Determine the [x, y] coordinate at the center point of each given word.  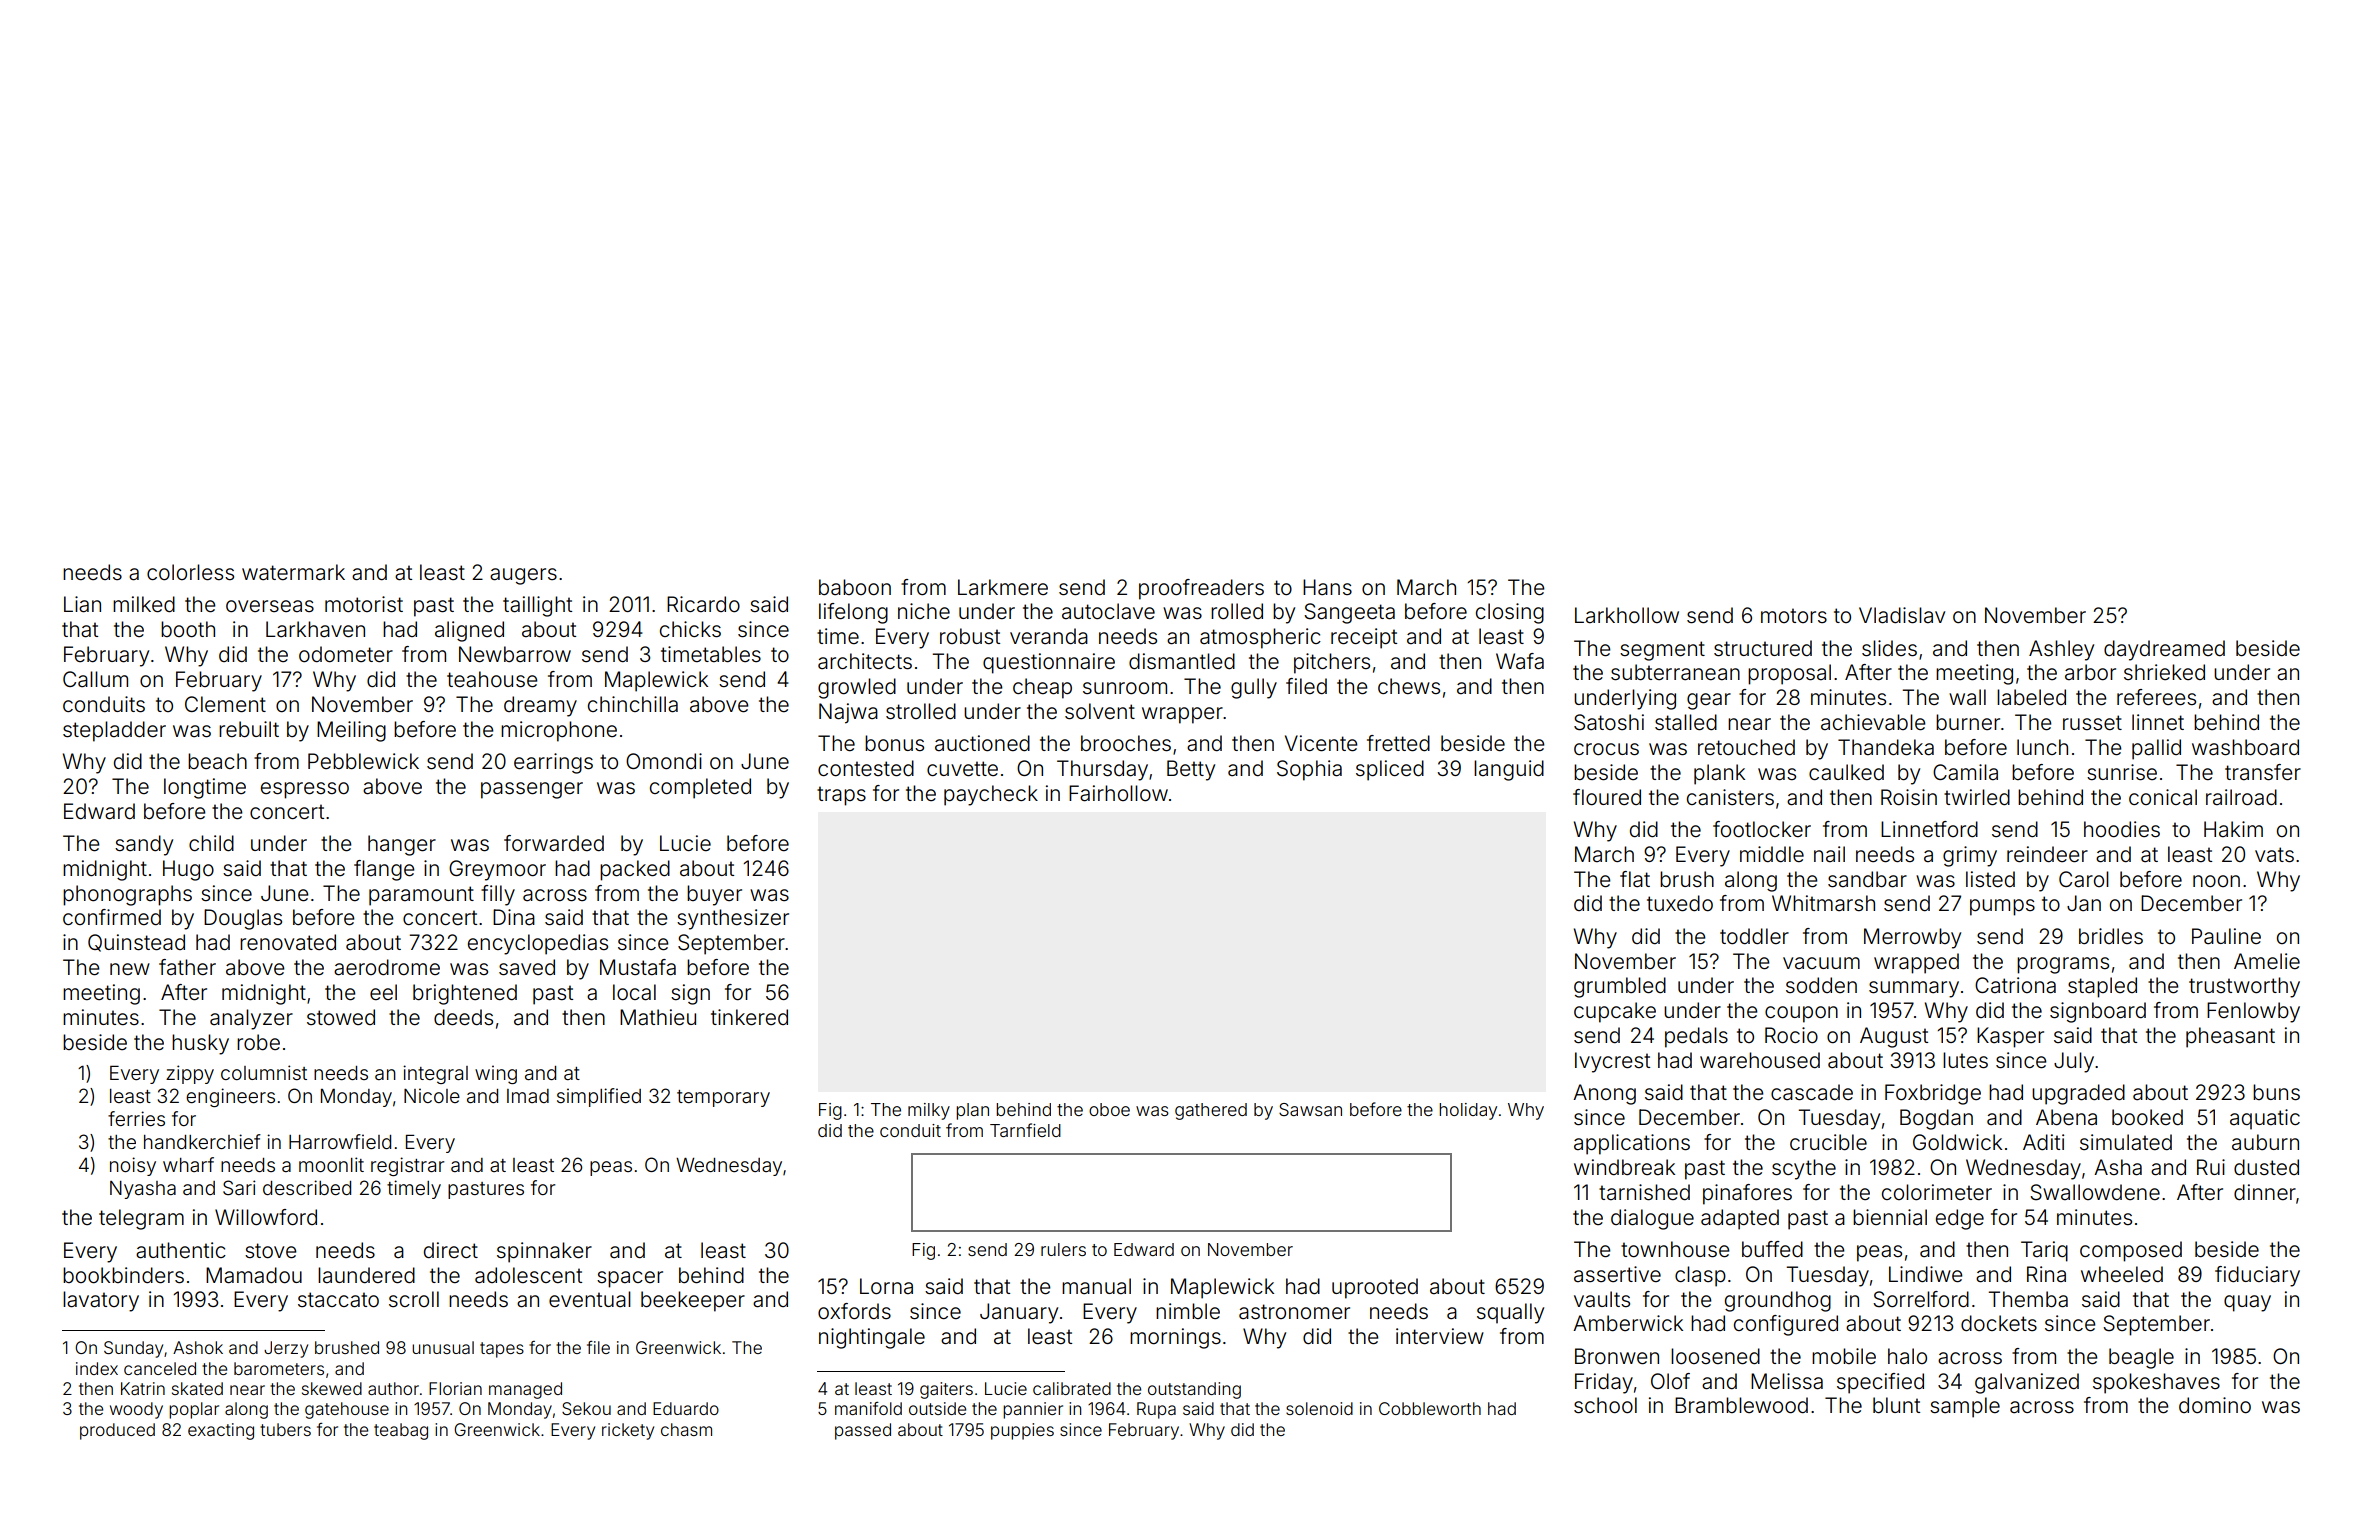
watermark [293, 572]
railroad [2241, 797]
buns [2276, 1092]
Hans [1327, 587]
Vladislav [1902, 615]
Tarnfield [1025, 1130]
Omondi [664, 761]
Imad [528, 1096]
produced [117, 1431]
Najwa [848, 713]
